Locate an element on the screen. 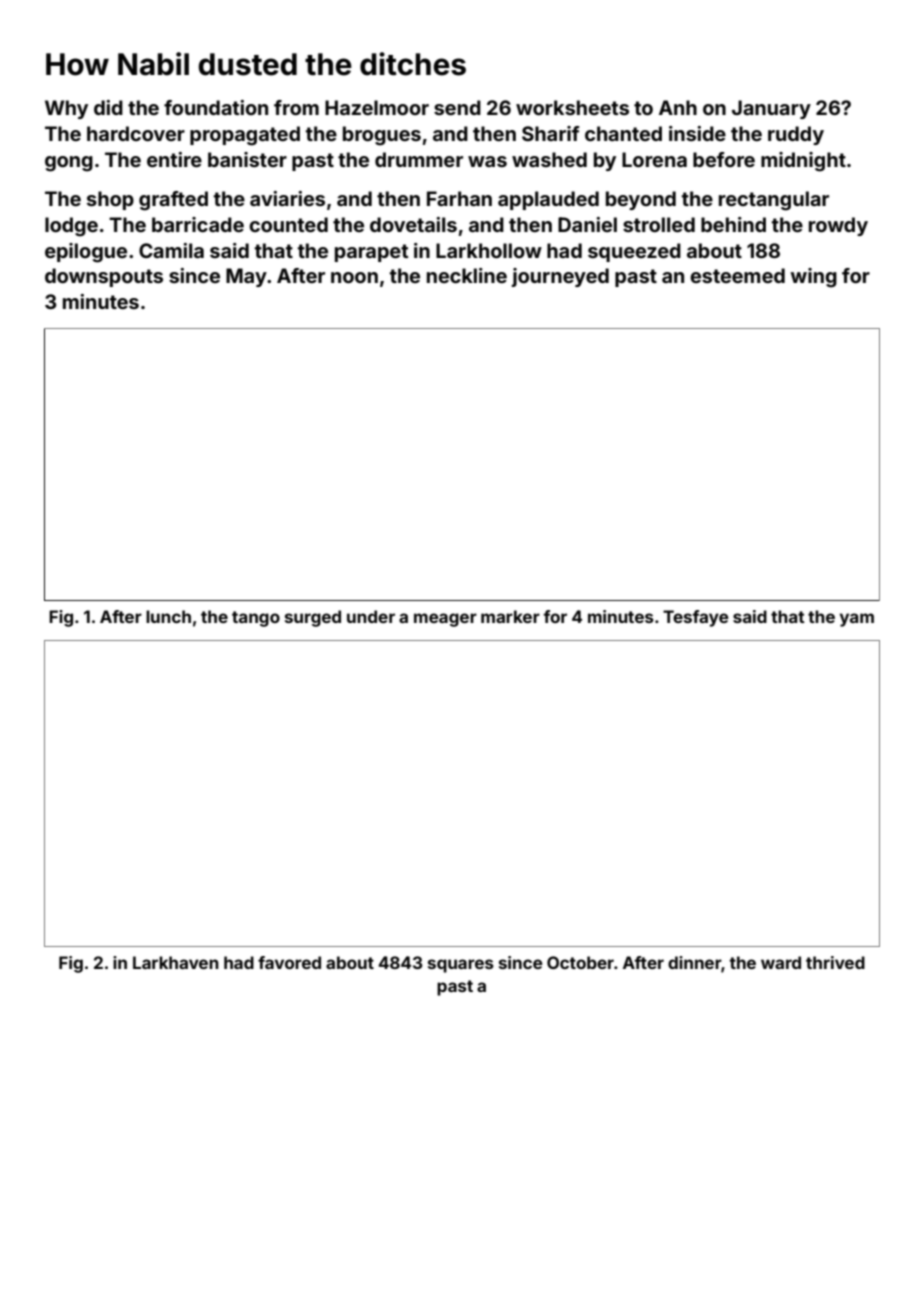  aviaries is located at coordinates (287, 198).
